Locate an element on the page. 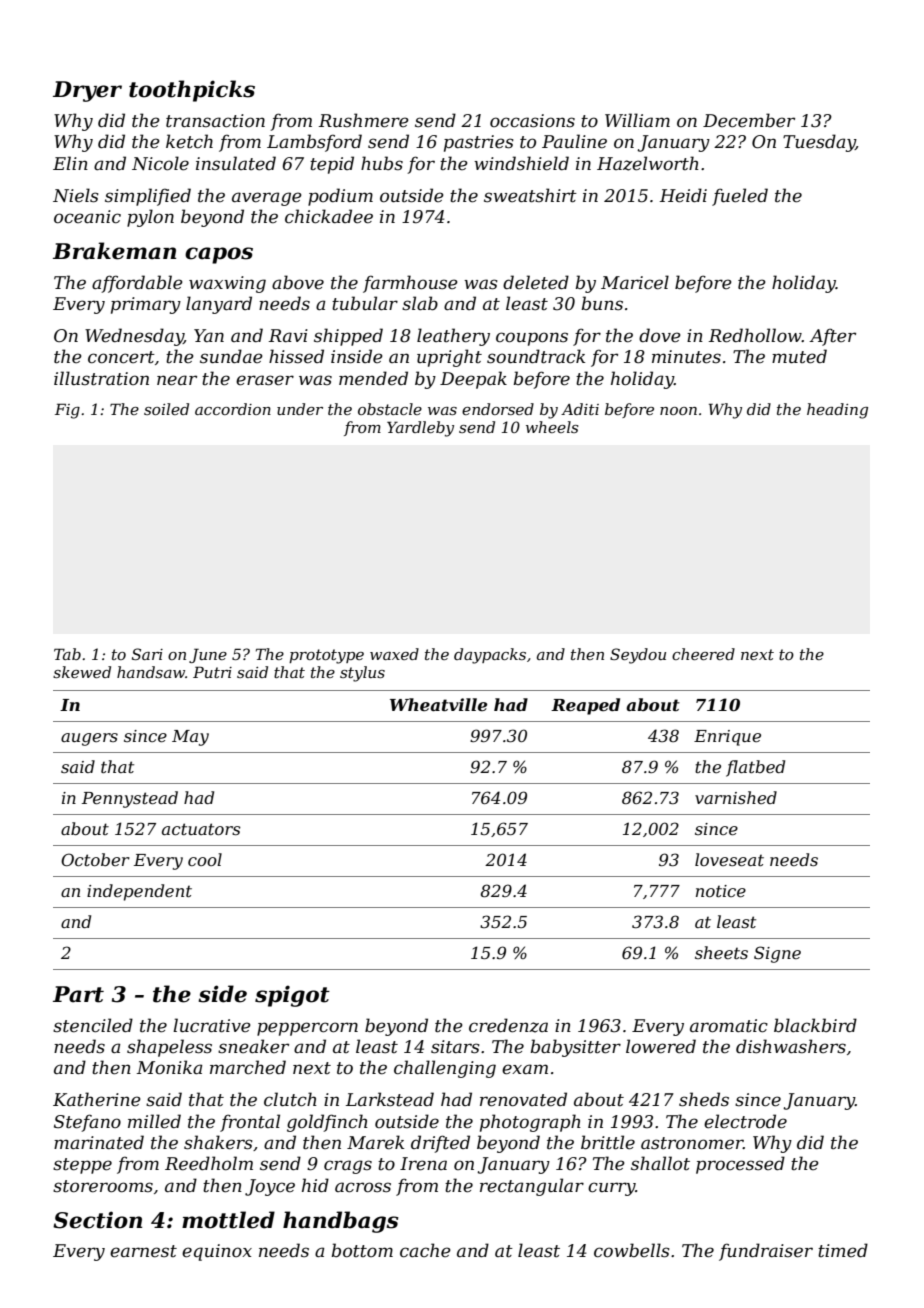 This page has height=1308, width=924. under is located at coordinates (300, 409).
